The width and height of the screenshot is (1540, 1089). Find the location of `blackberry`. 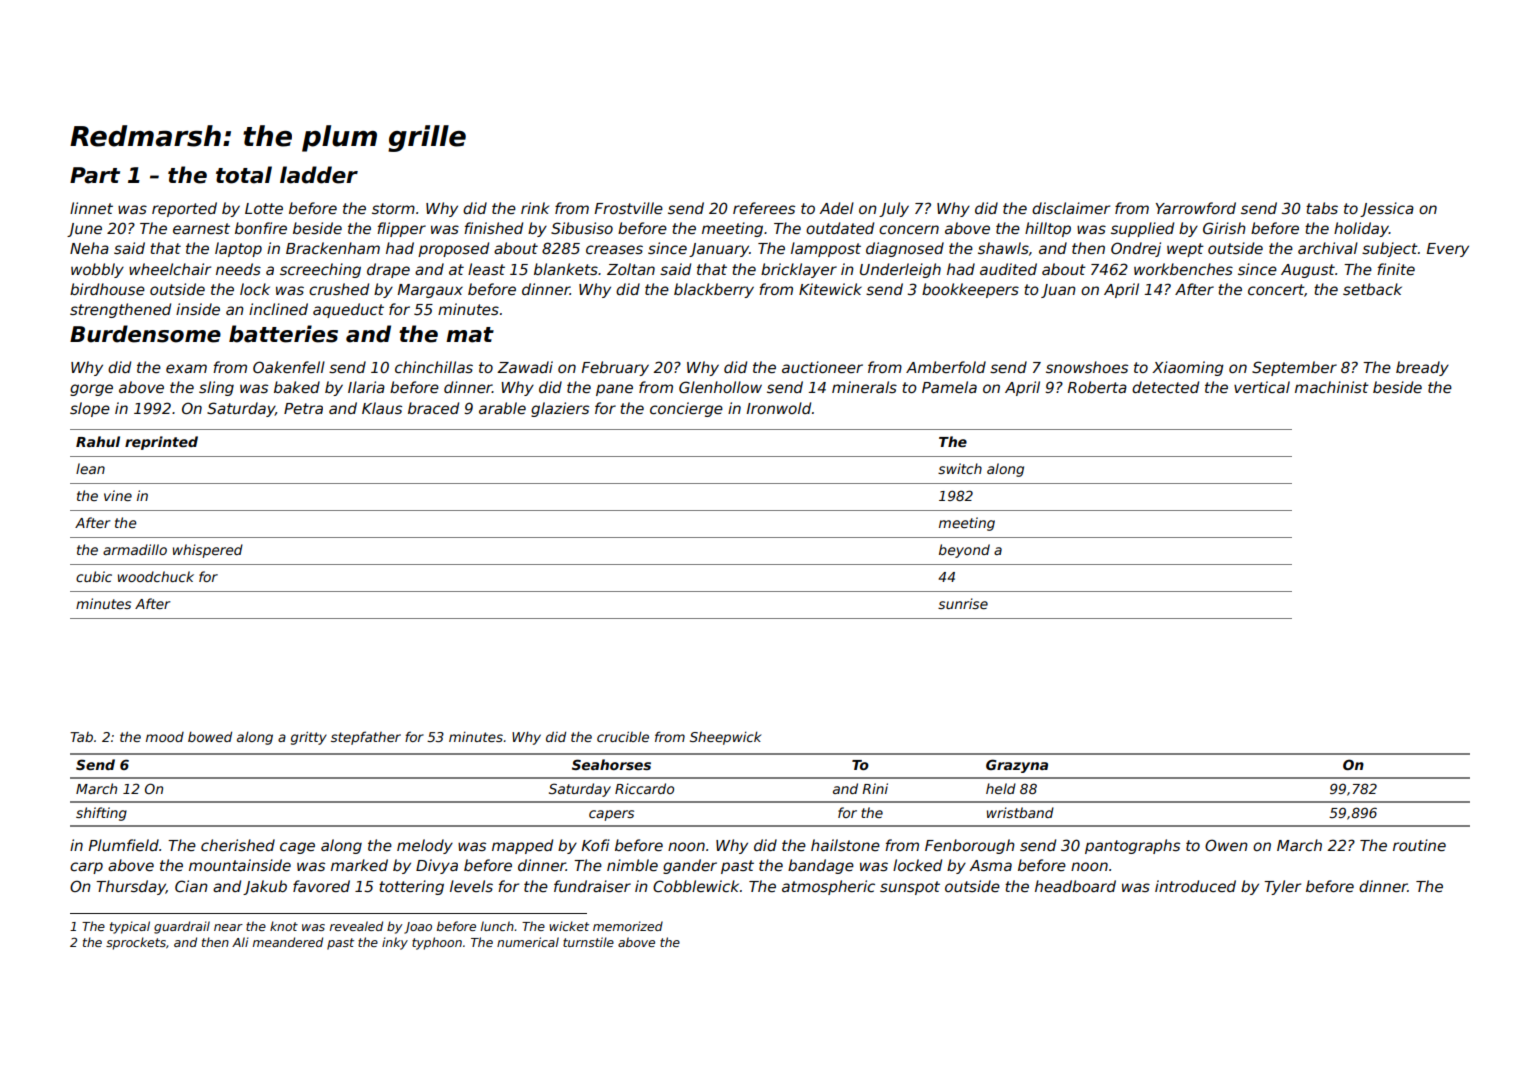

blackberry is located at coordinates (714, 290).
